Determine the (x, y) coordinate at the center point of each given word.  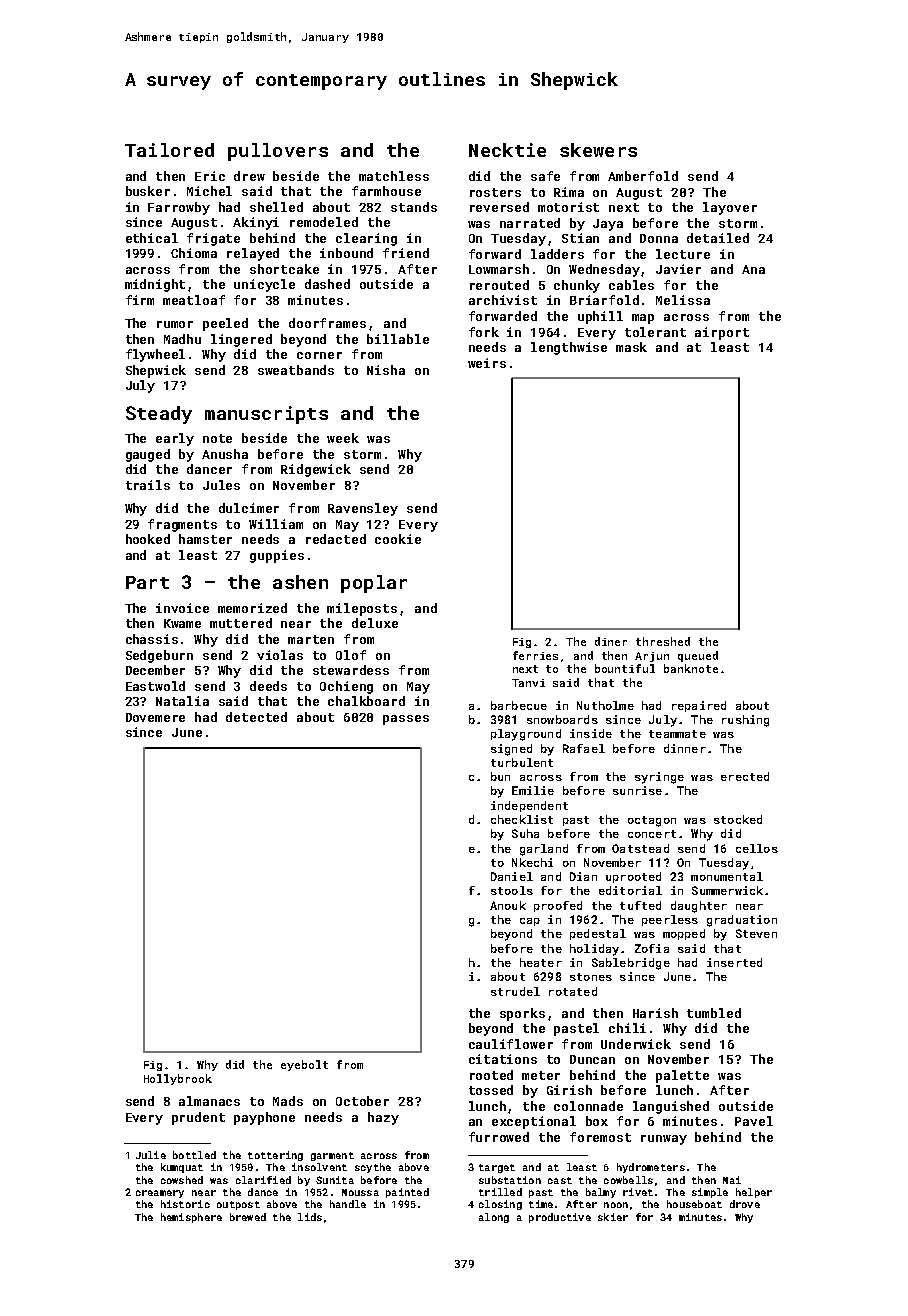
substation (510, 1180)
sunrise (637, 790)
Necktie (507, 150)
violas (280, 655)
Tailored (169, 150)
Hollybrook (178, 1079)
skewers (598, 150)
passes (406, 720)
